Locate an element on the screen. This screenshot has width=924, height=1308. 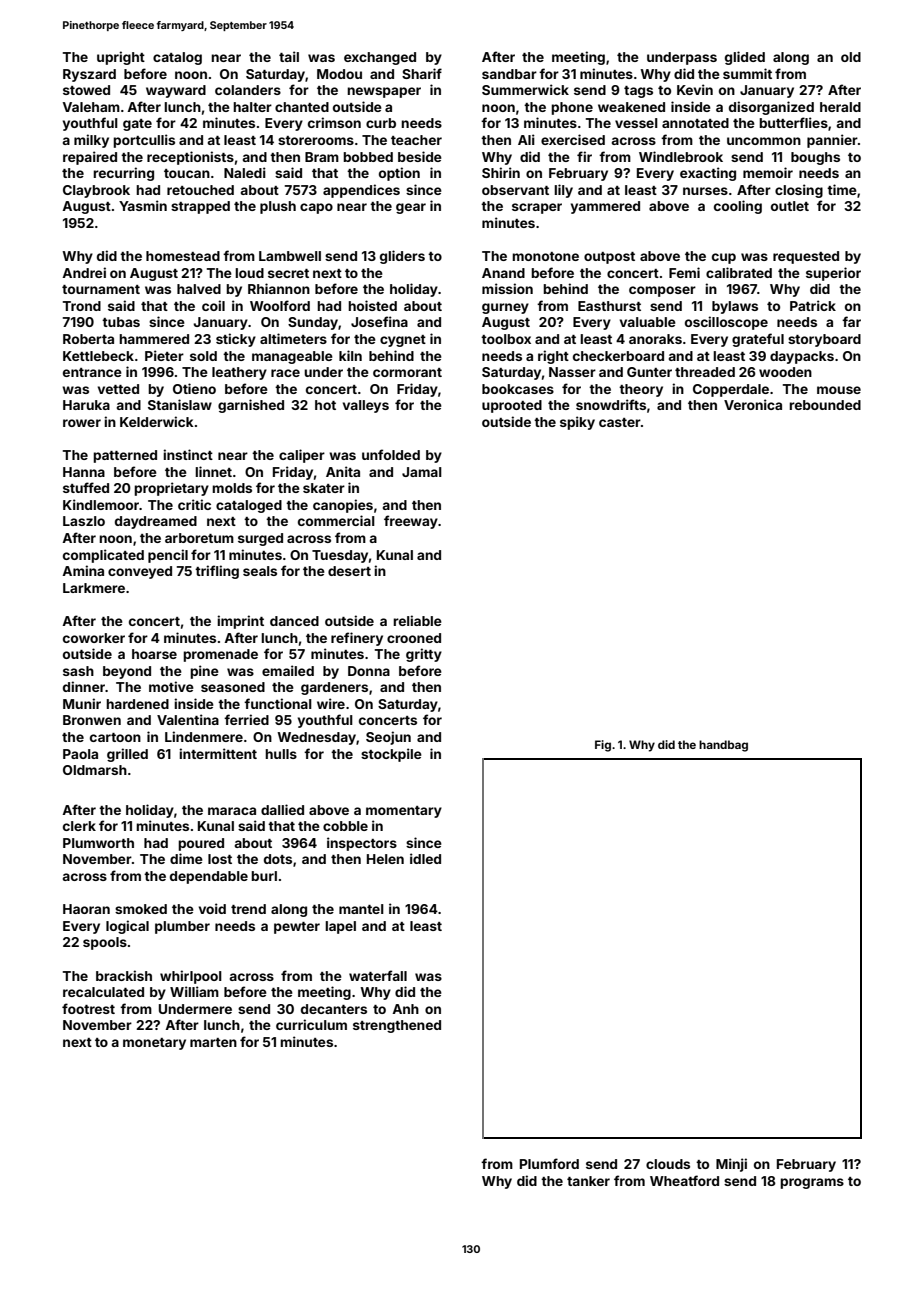
Ryszard is located at coordinates (89, 75).
